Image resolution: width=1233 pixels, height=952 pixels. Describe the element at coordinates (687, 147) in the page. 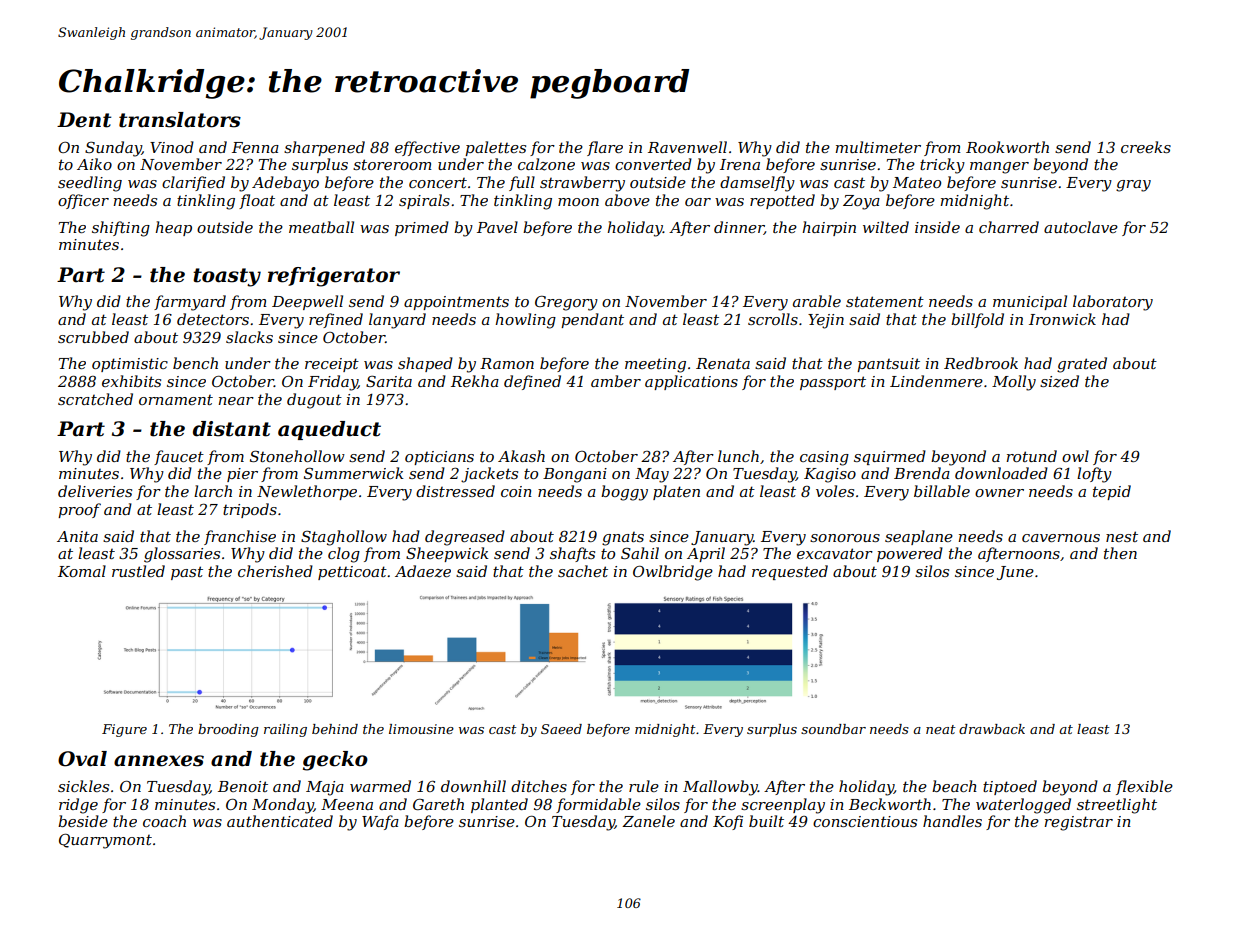

I see `Ravenwell` at that location.
